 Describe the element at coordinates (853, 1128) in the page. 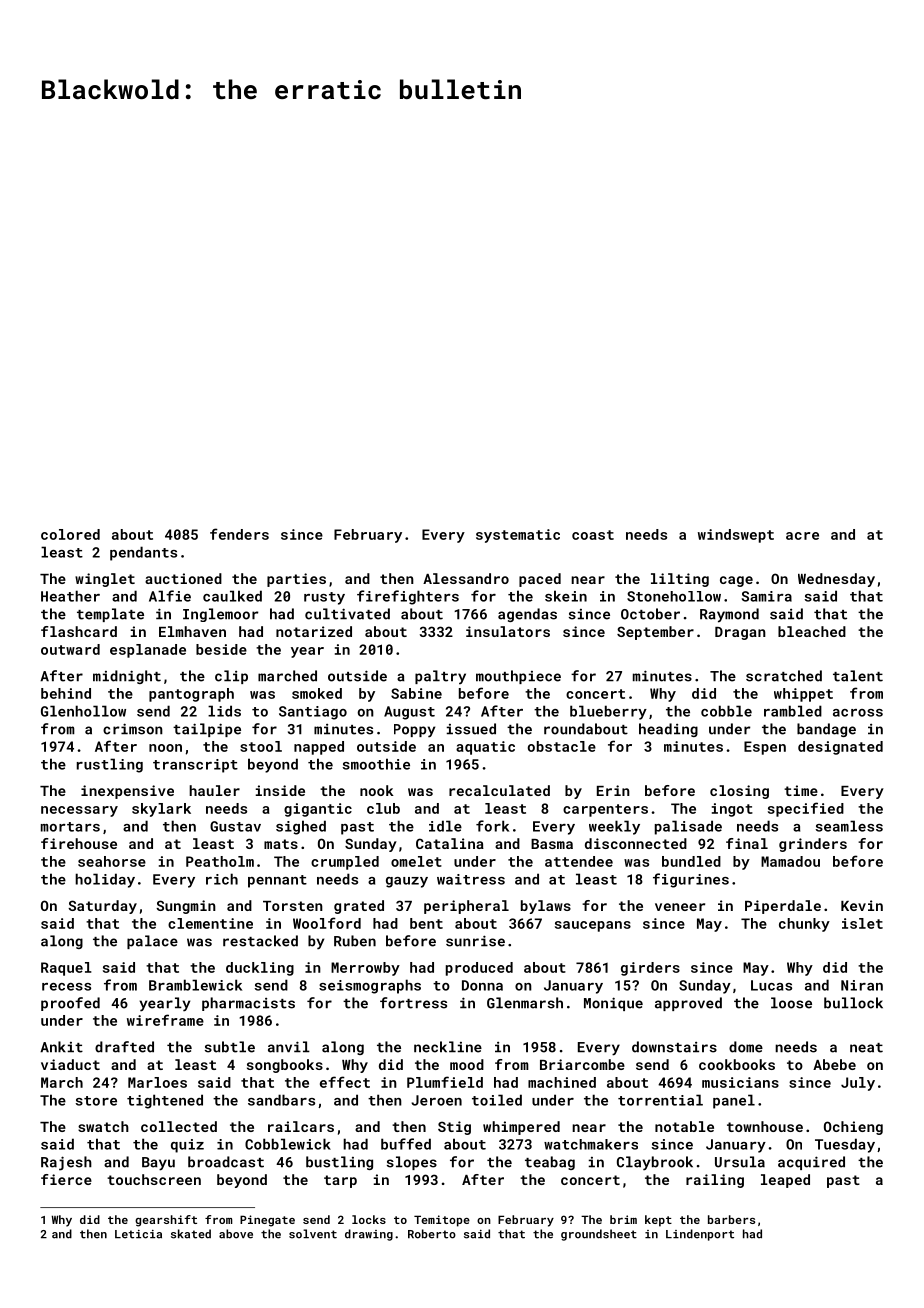

I see `Ochieng` at that location.
